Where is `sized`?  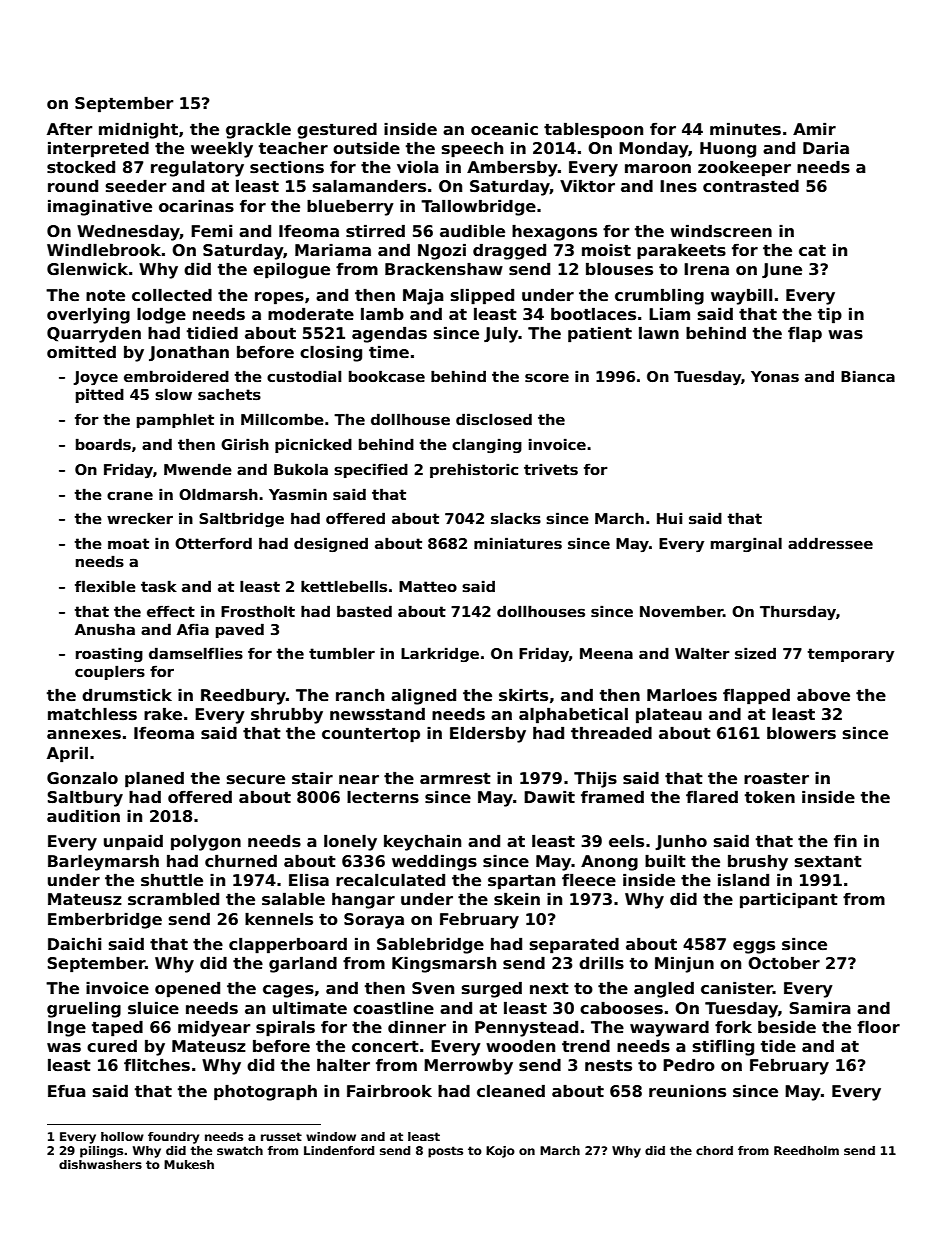
sized is located at coordinates (755, 653).
